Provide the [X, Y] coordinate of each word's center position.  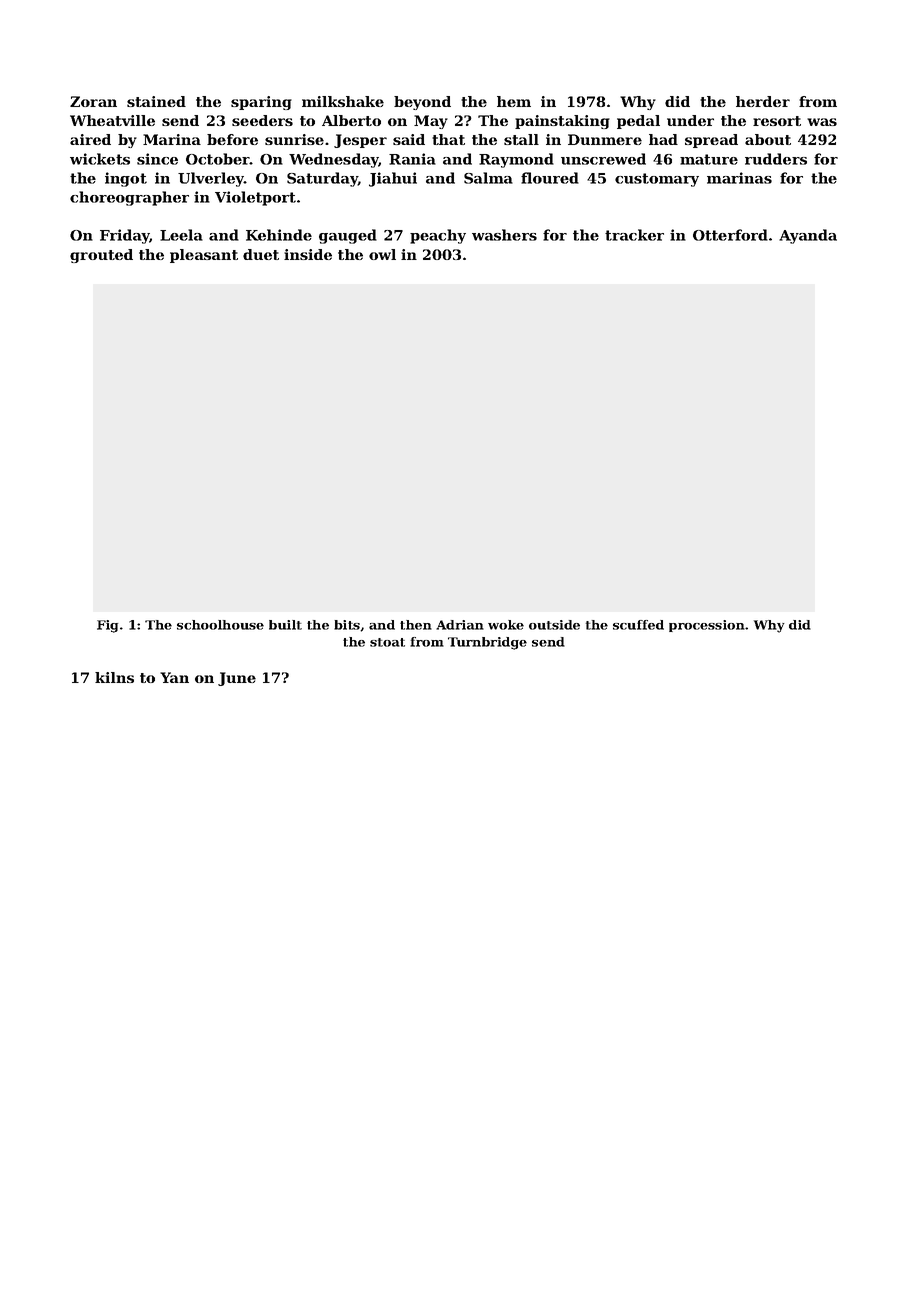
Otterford [730, 235]
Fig [107, 626]
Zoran [93, 101]
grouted [101, 256]
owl [382, 254]
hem [514, 101]
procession [707, 626]
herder [763, 101]
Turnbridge [487, 643]
